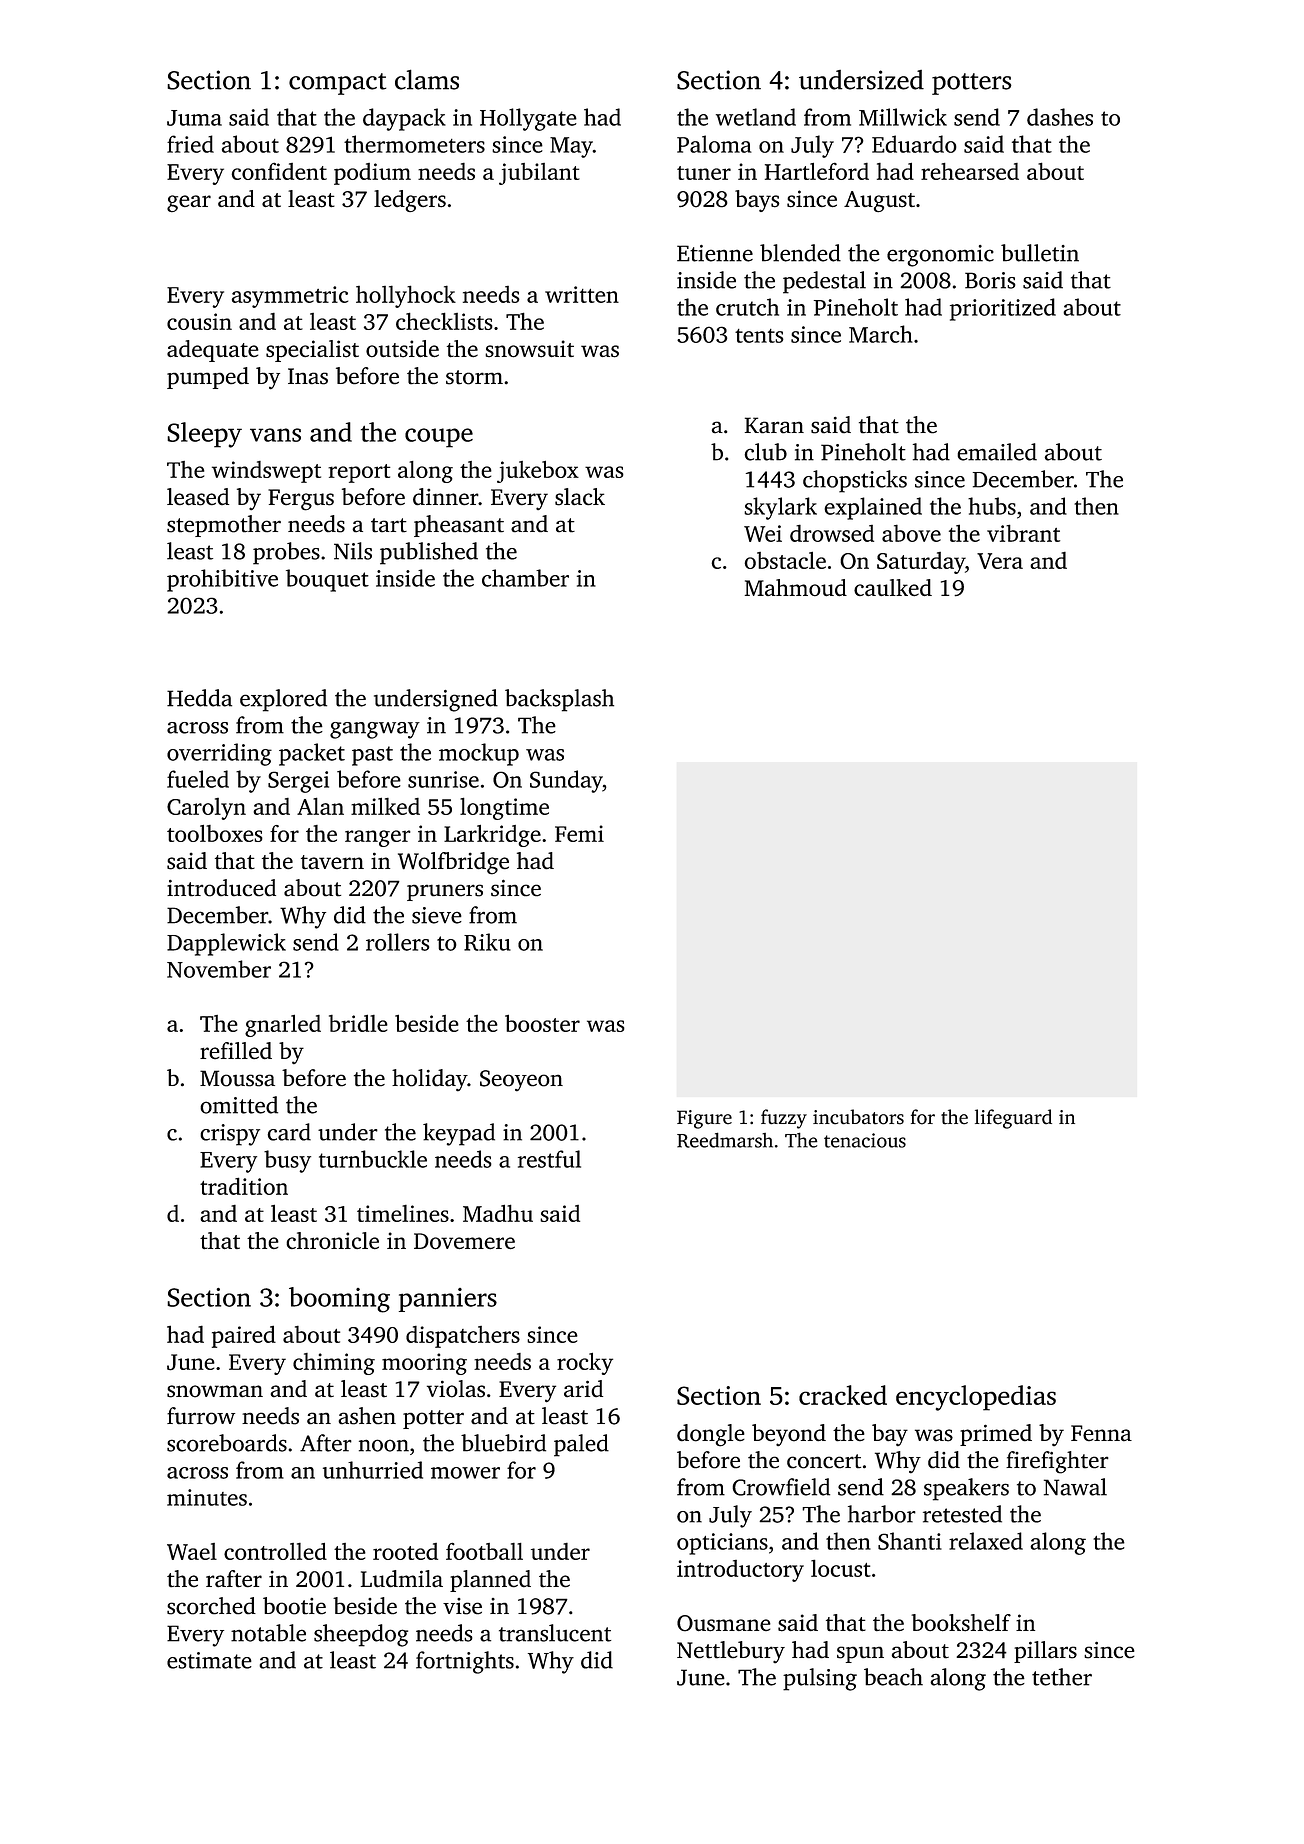  Describe the element at coordinates (714, 144) in the page. I see `Paloma` at that location.
